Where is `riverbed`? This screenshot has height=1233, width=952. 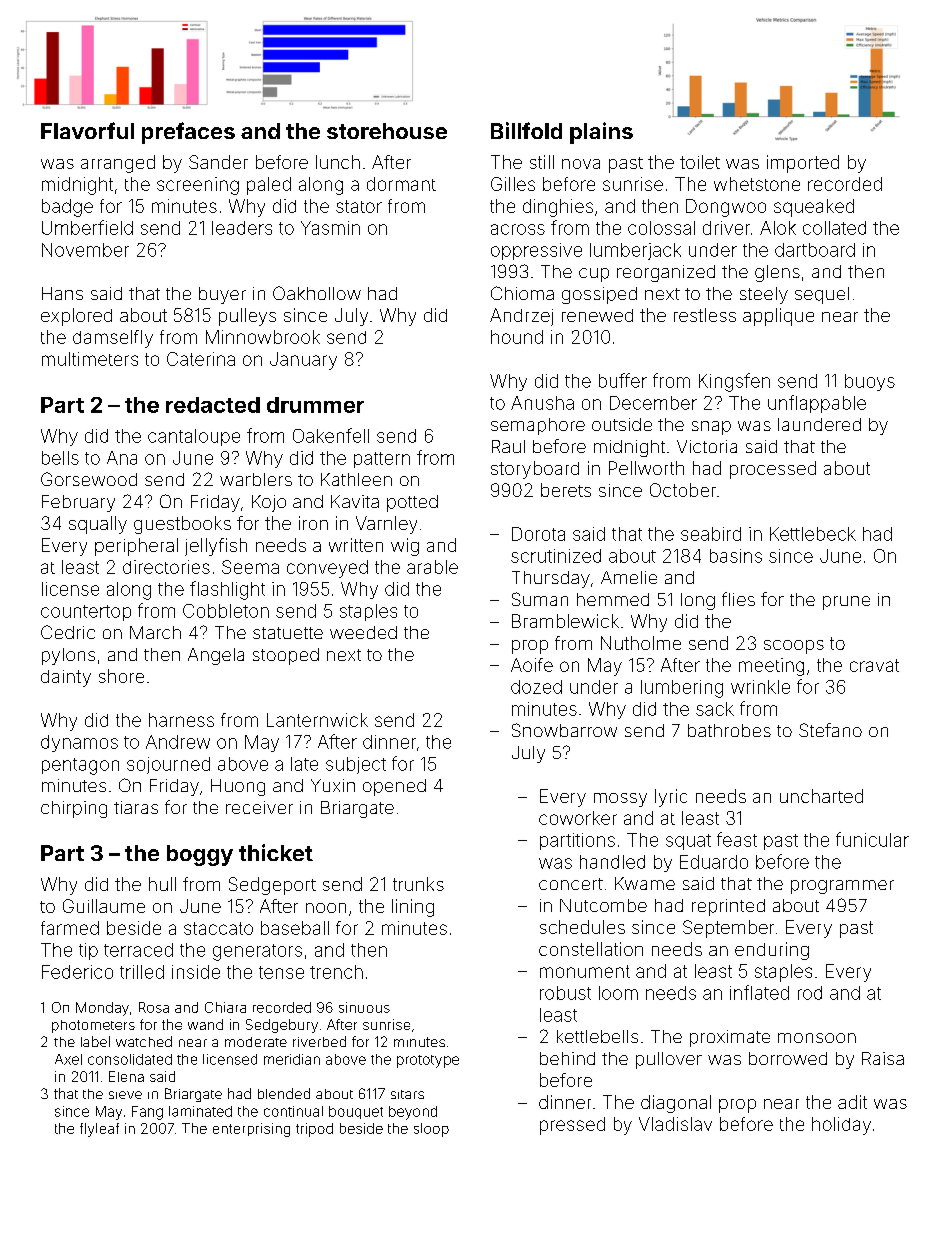 riverbed is located at coordinates (319, 1041).
